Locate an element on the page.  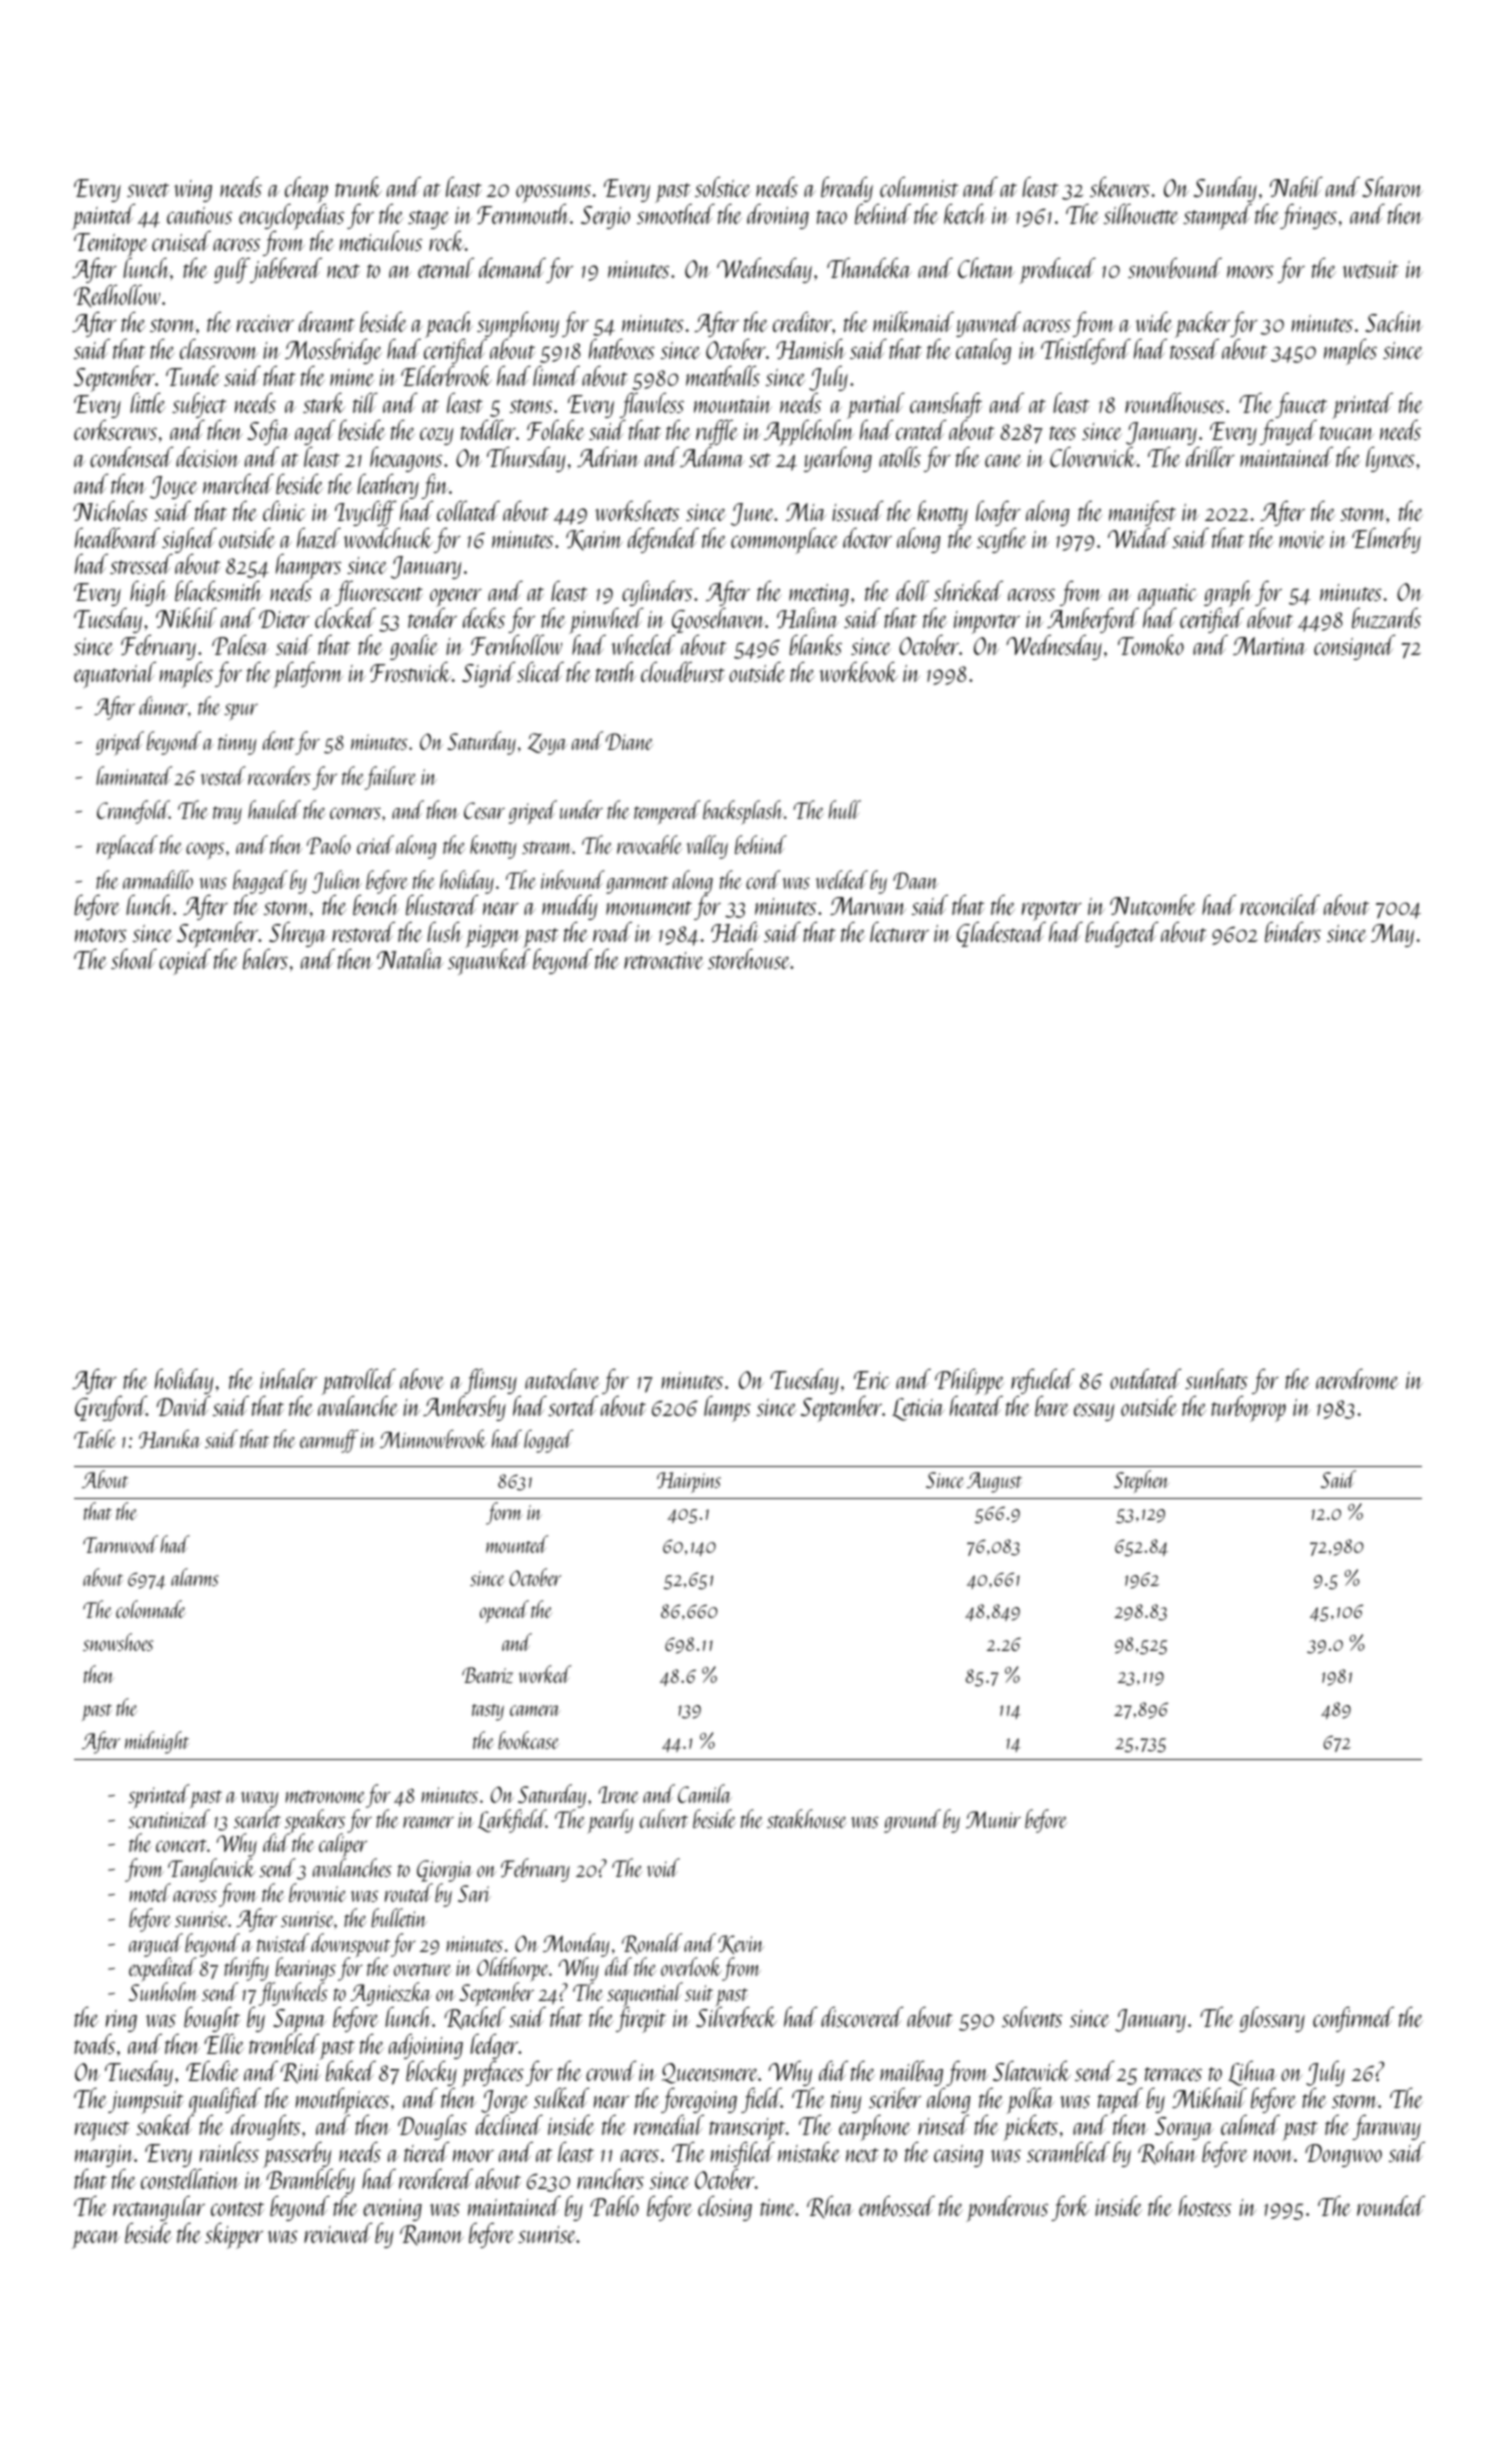
Elmerby is located at coordinates (1386, 540).
